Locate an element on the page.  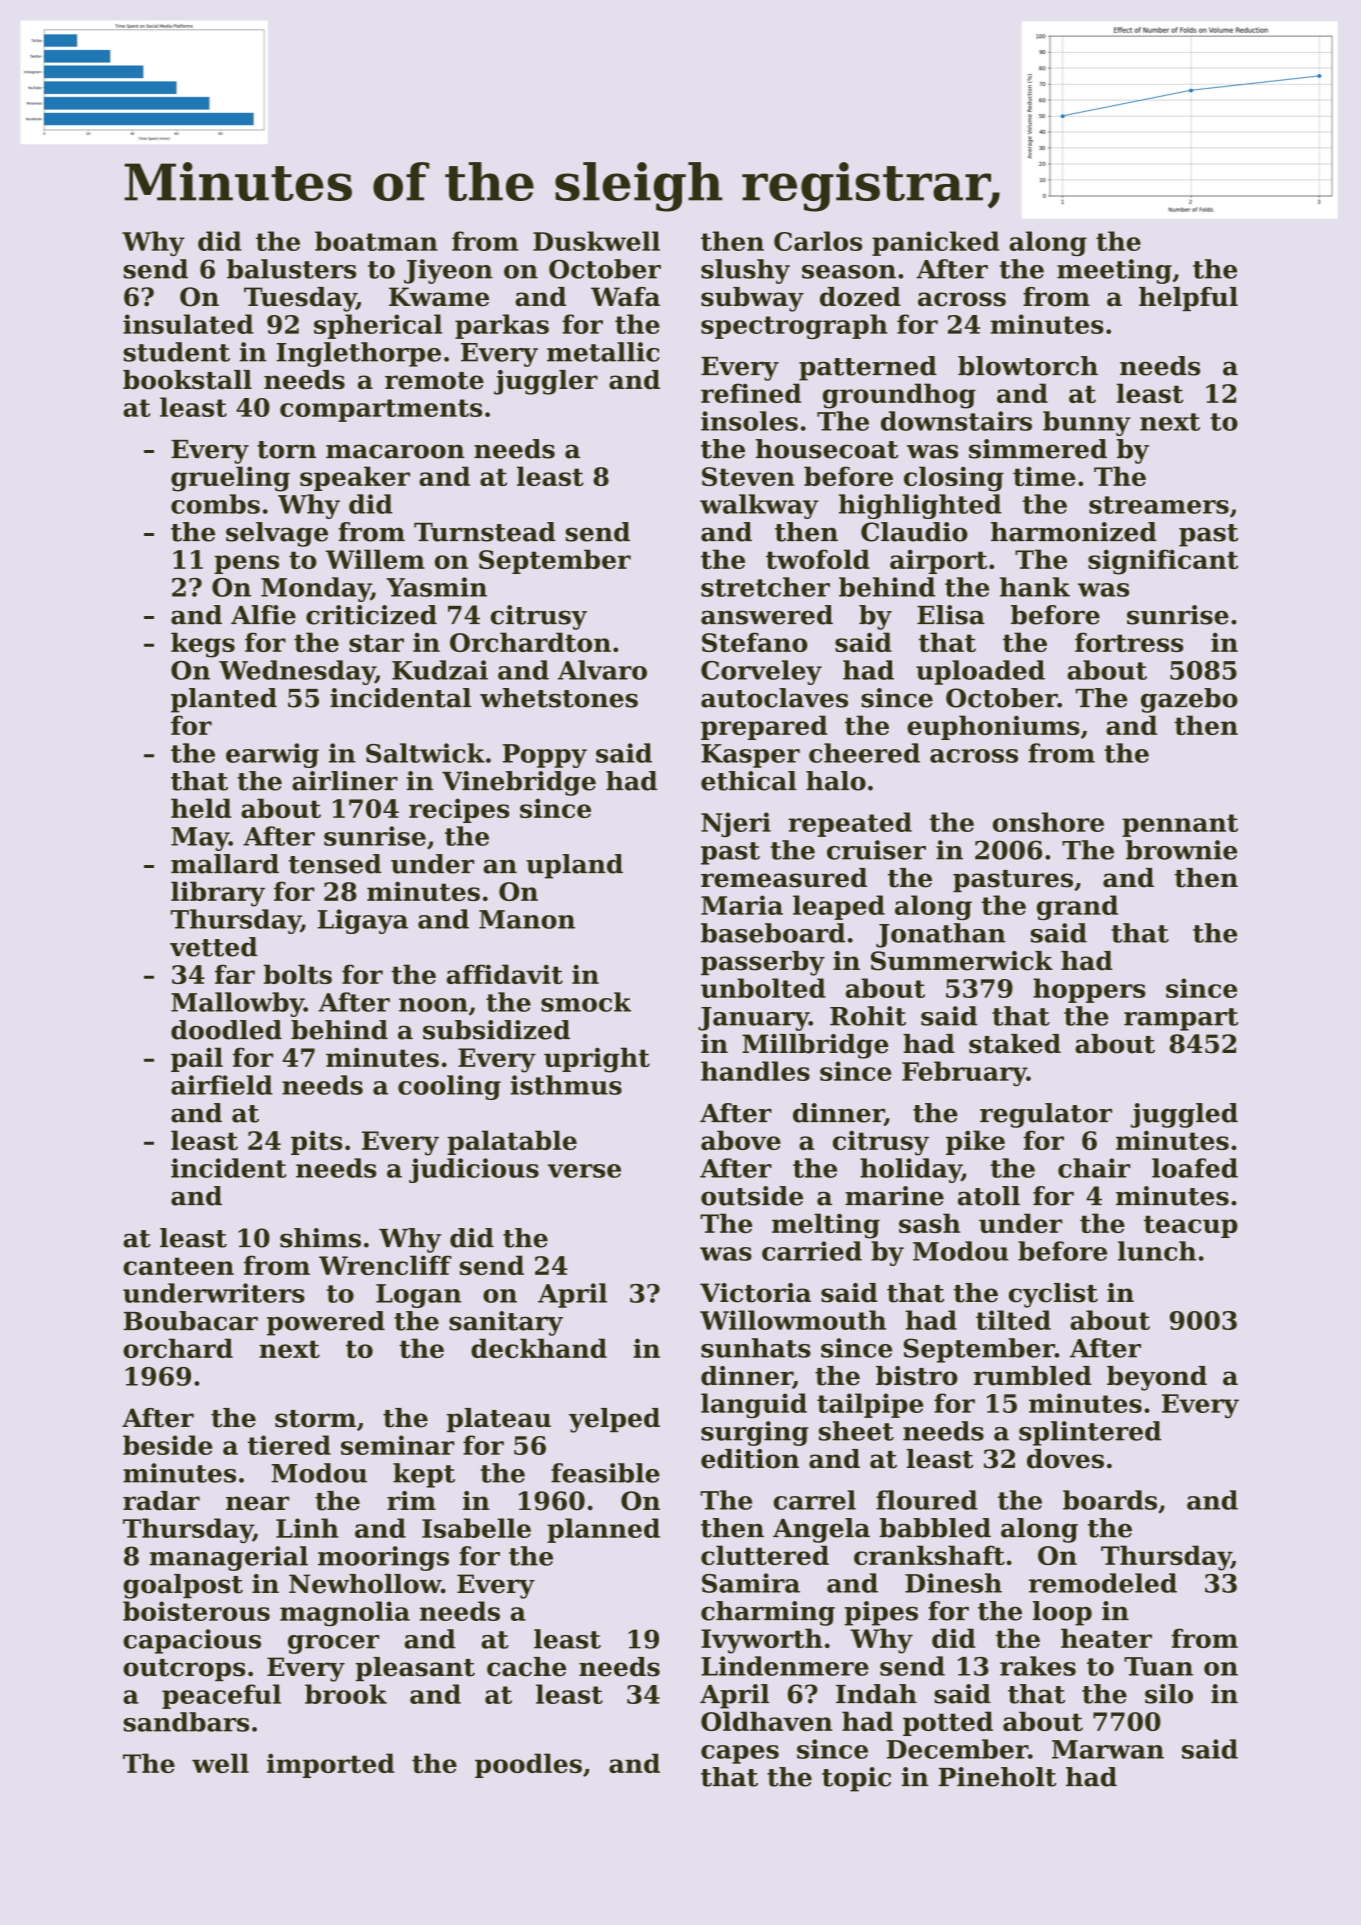
walkway is located at coordinates (759, 506).
